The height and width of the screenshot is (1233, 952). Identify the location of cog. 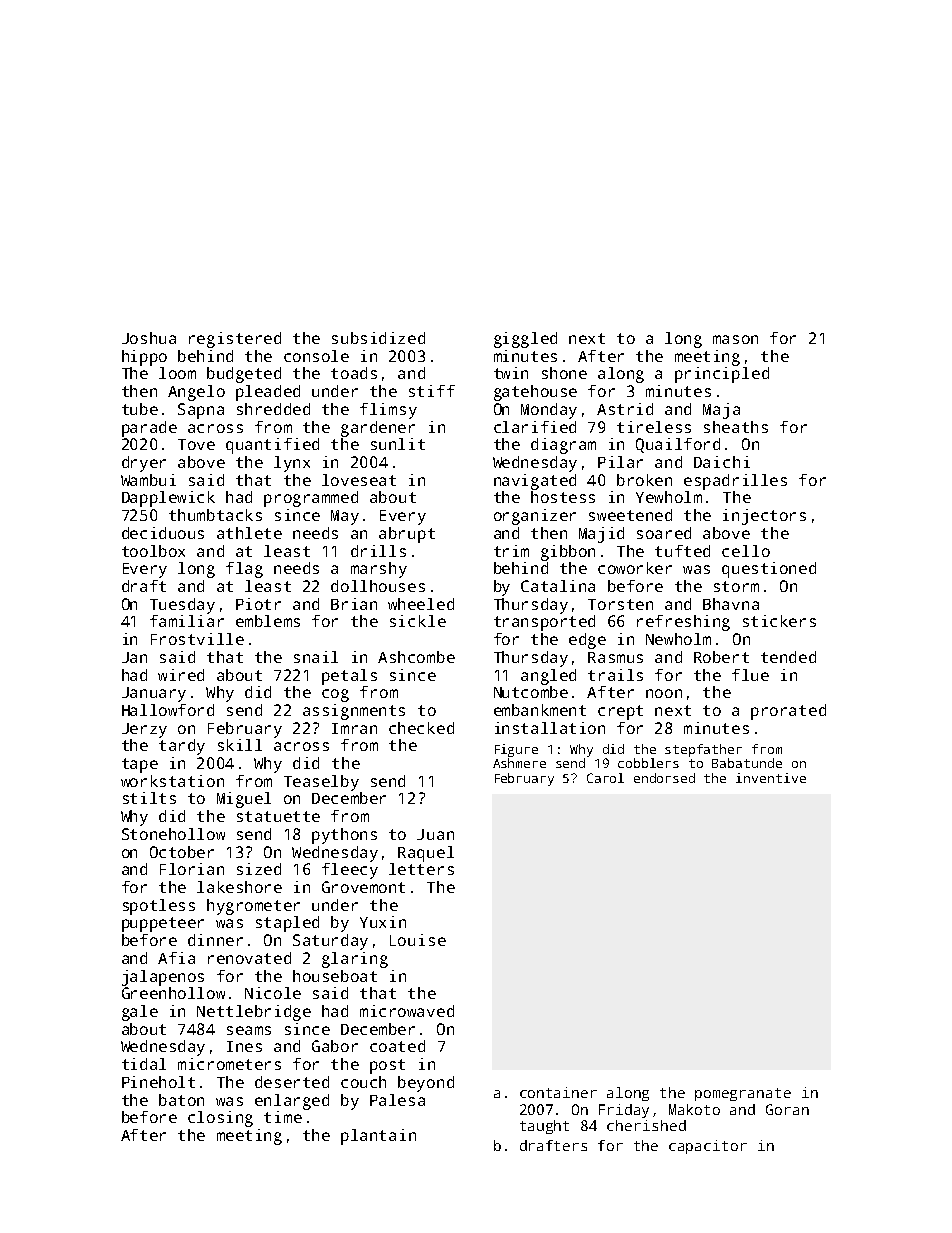
(335, 695).
